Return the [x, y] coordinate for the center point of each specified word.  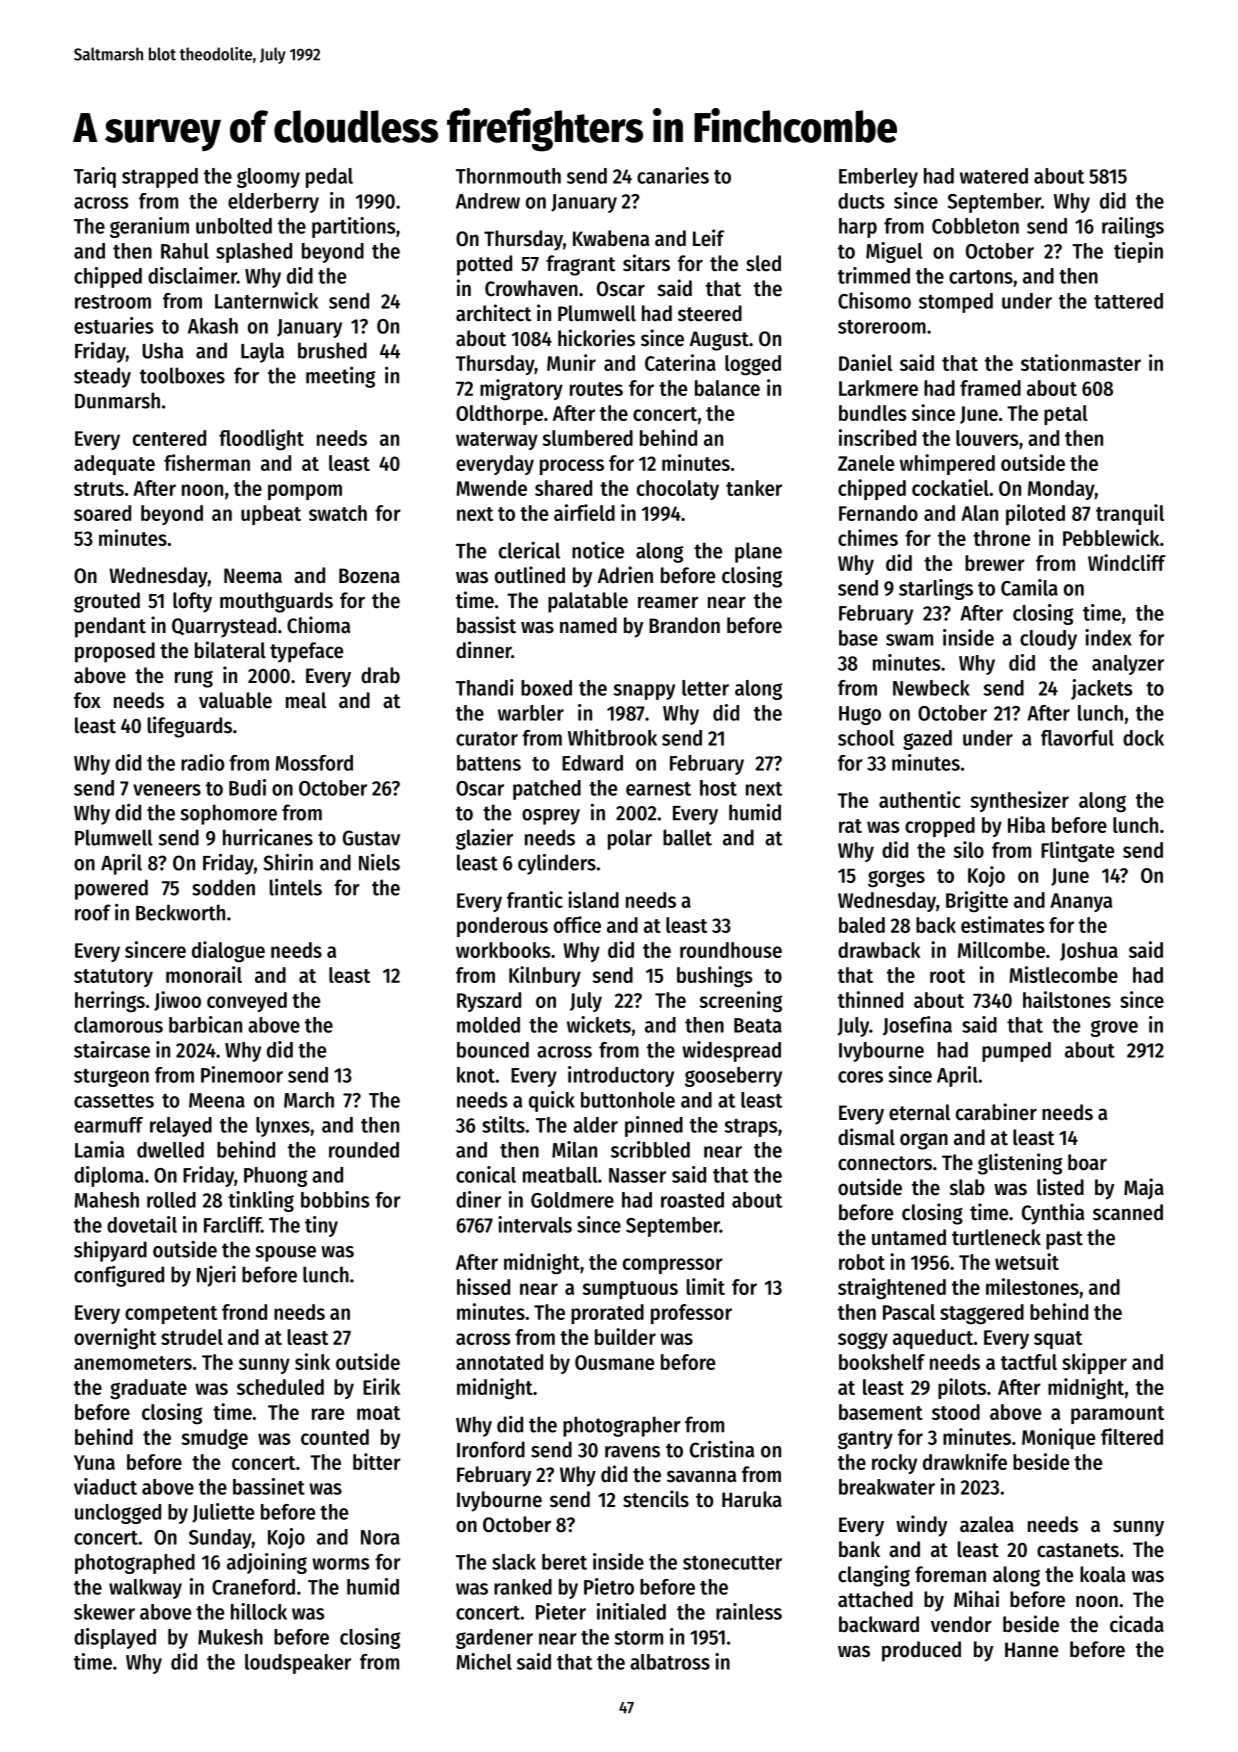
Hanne [1031, 1650]
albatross [670, 1662]
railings [1133, 227]
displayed [115, 1638]
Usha [162, 350]
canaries [673, 175]
